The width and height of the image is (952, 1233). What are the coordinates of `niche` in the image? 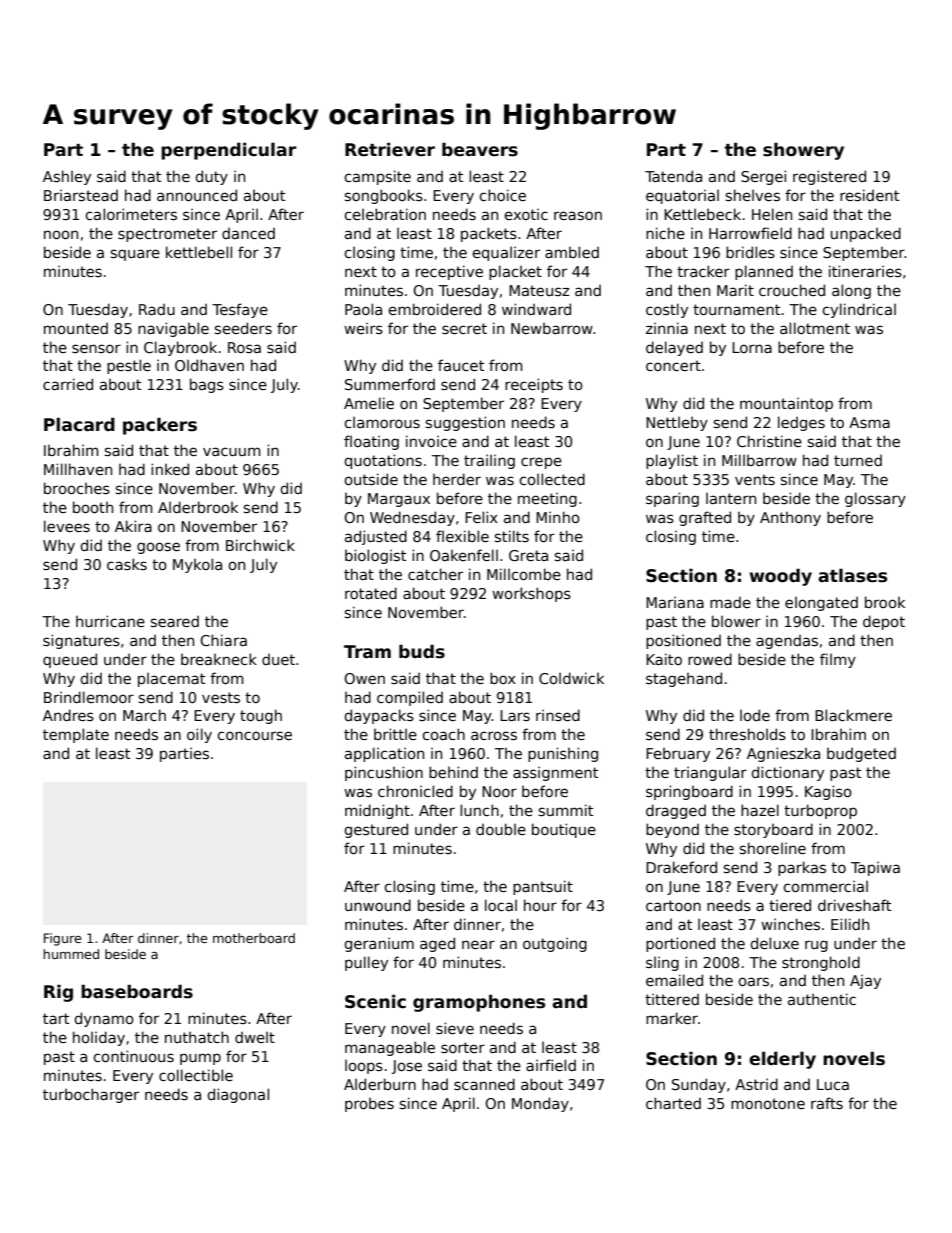 It's located at (665, 233).
